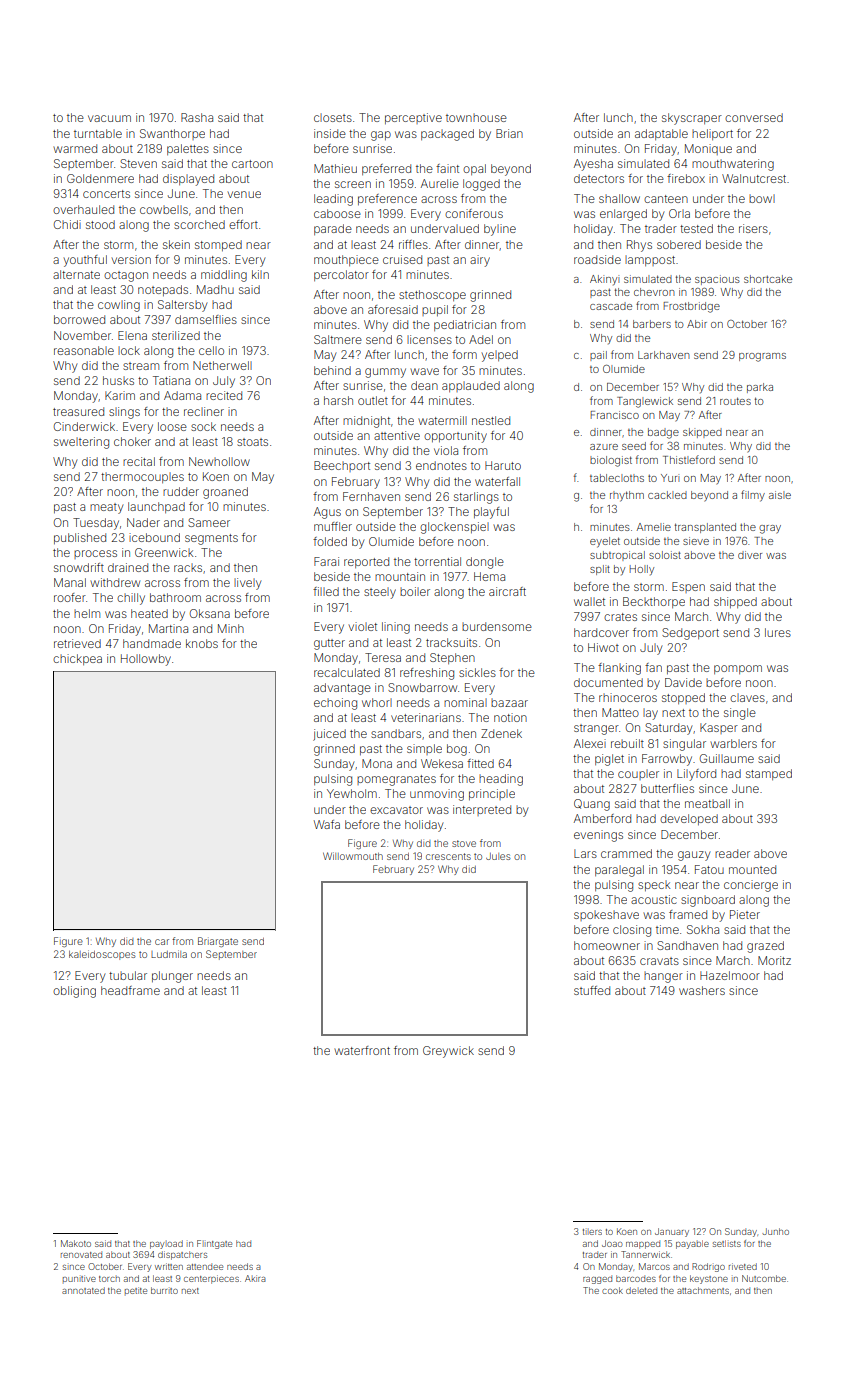  Describe the element at coordinates (692, 119) in the screenshot. I see `skyscraper` at that location.
